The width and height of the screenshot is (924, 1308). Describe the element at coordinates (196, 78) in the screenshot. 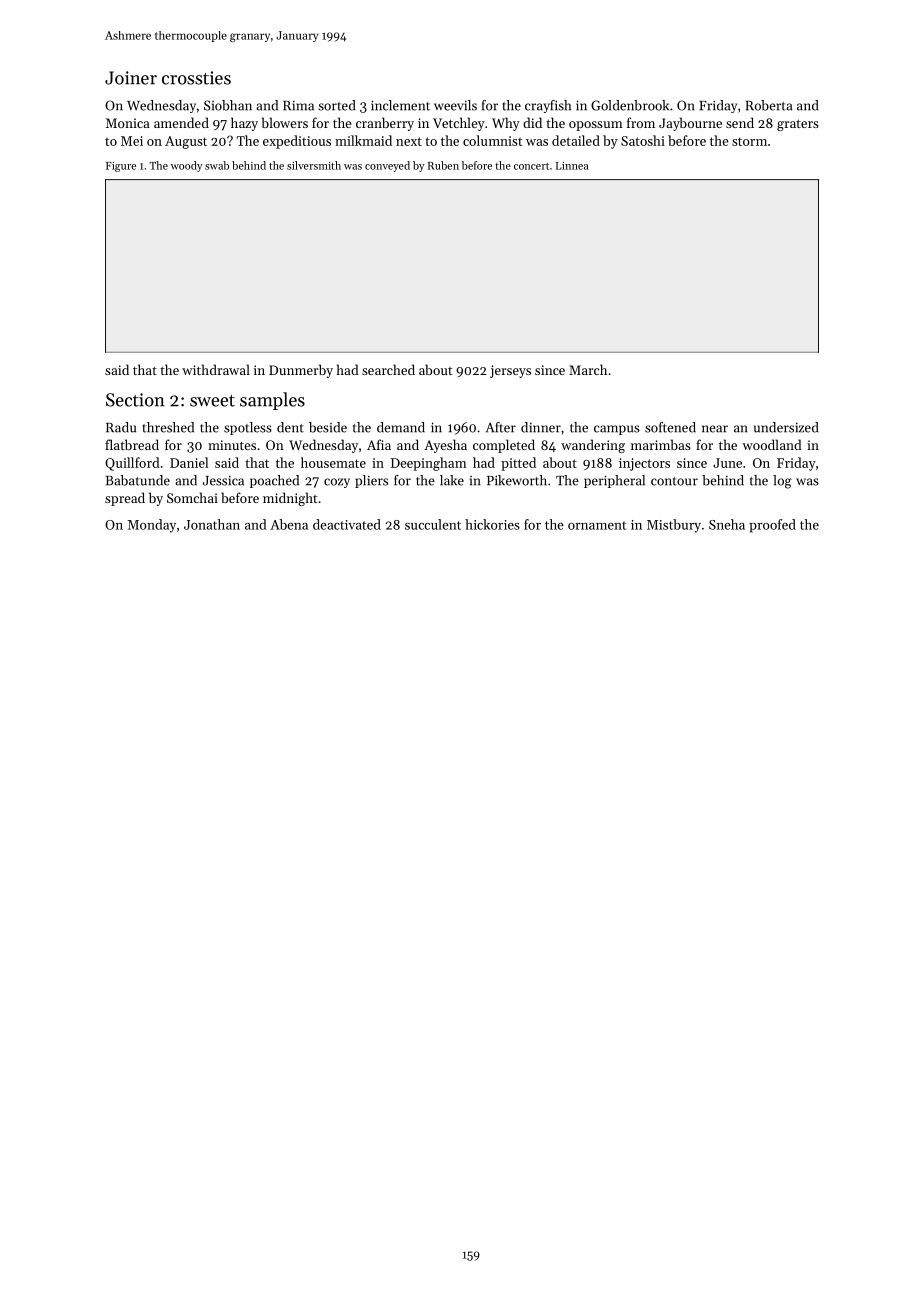

I see `crossties` at that location.
